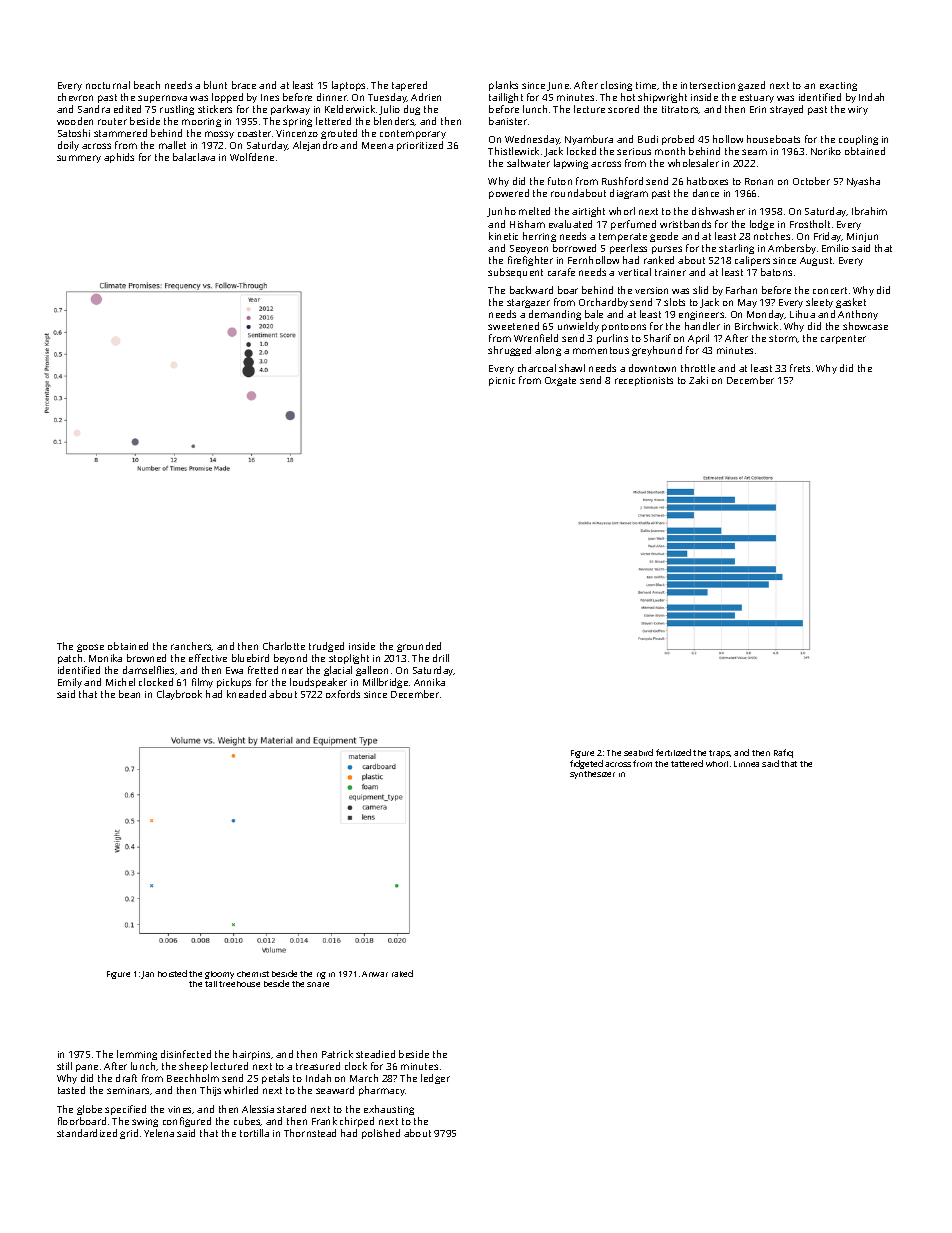 The image size is (952, 1233). Describe the element at coordinates (783, 753) in the image. I see `Rafiq` at that location.
